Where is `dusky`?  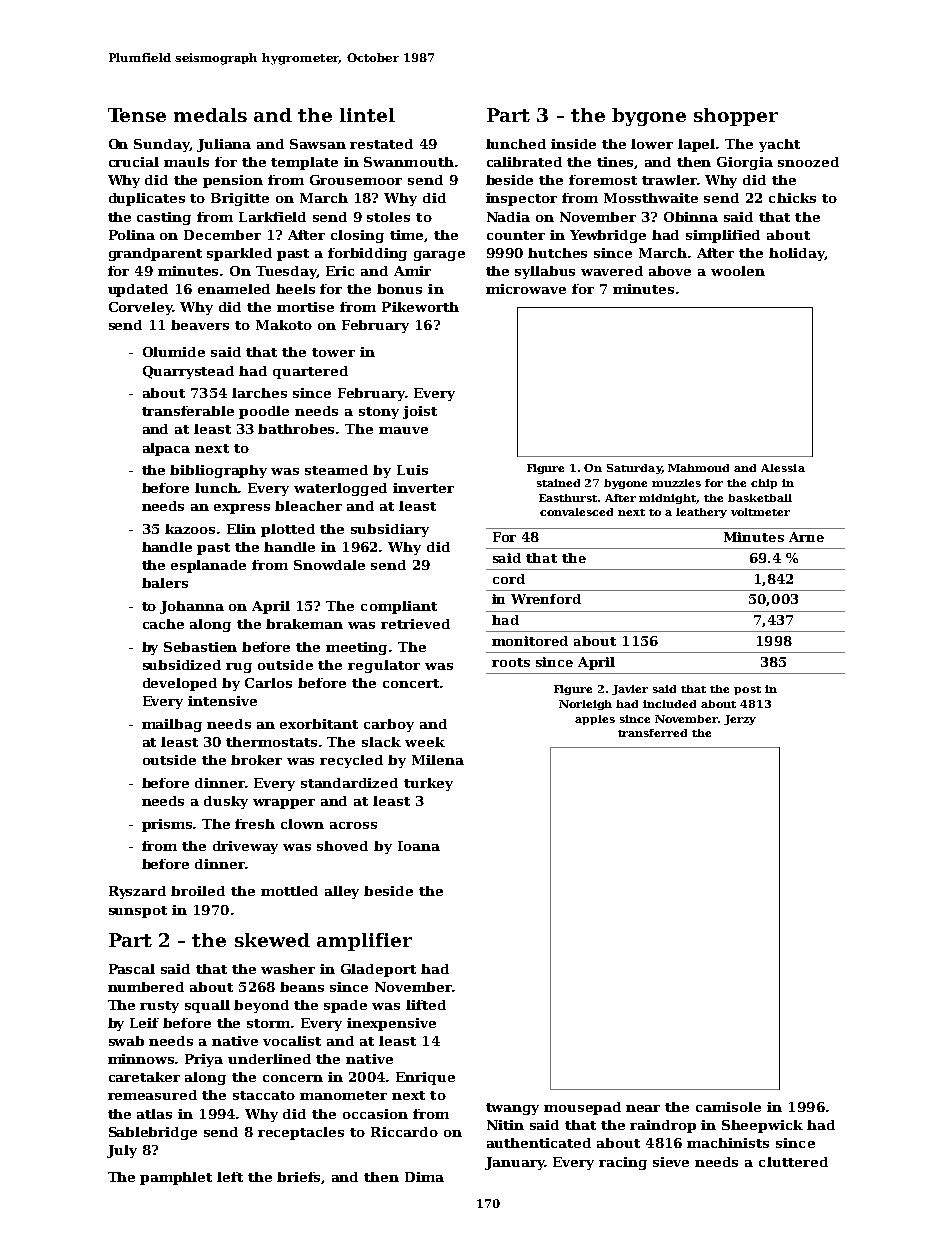 dusky is located at coordinates (226, 802).
